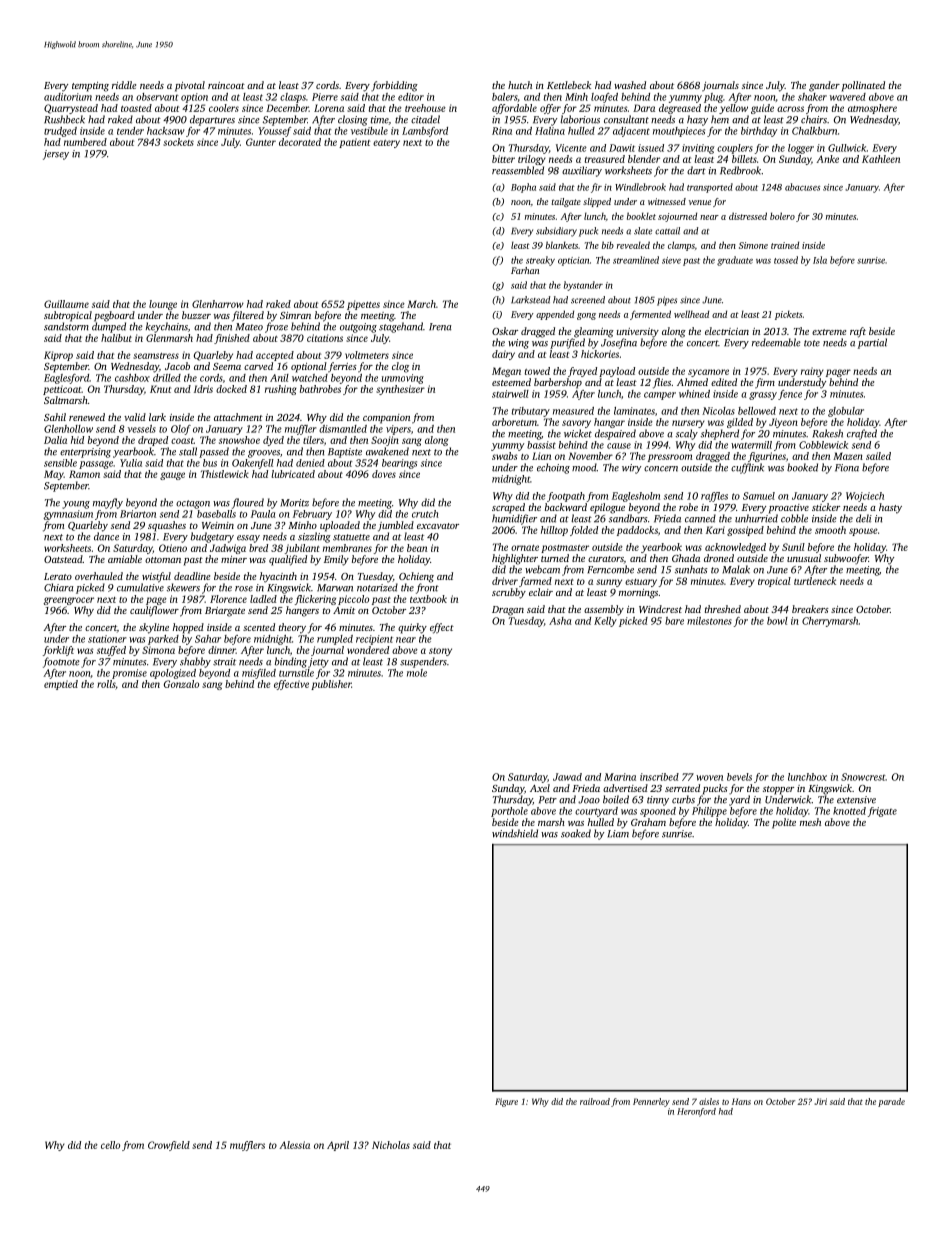 The width and height of the image is (952, 1233). I want to click on Alessia, so click(294, 1145).
